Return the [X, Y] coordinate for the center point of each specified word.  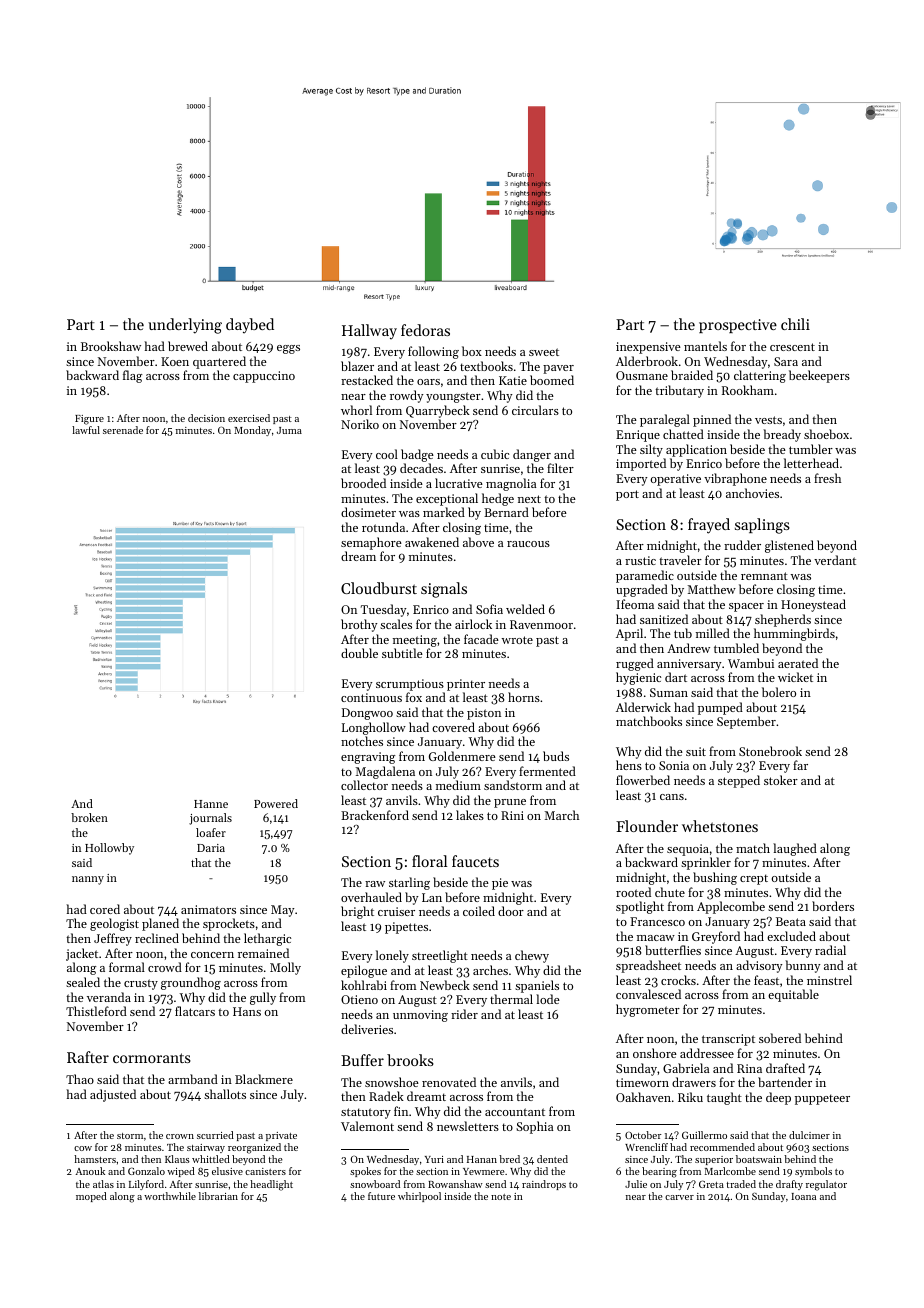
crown [180, 1136]
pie [500, 884]
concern [212, 955]
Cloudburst [379, 588]
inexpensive [648, 348]
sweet [544, 352]
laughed [795, 849]
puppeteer [822, 1099]
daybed [250, 326]
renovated [449, 1082]
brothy [359, 625]
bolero [779, 692]
